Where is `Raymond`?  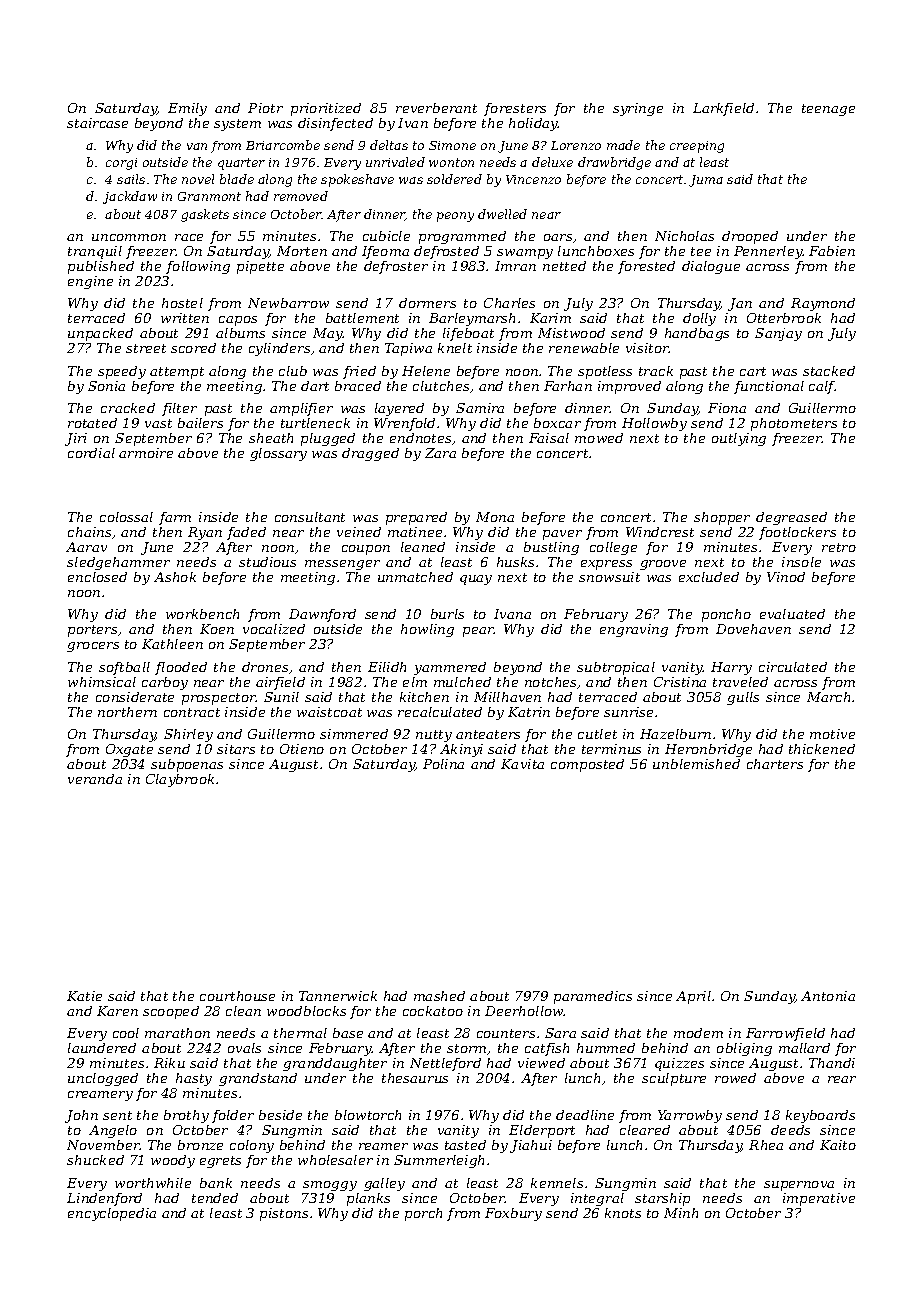 Raymond is located at coordinates (823, 304).
